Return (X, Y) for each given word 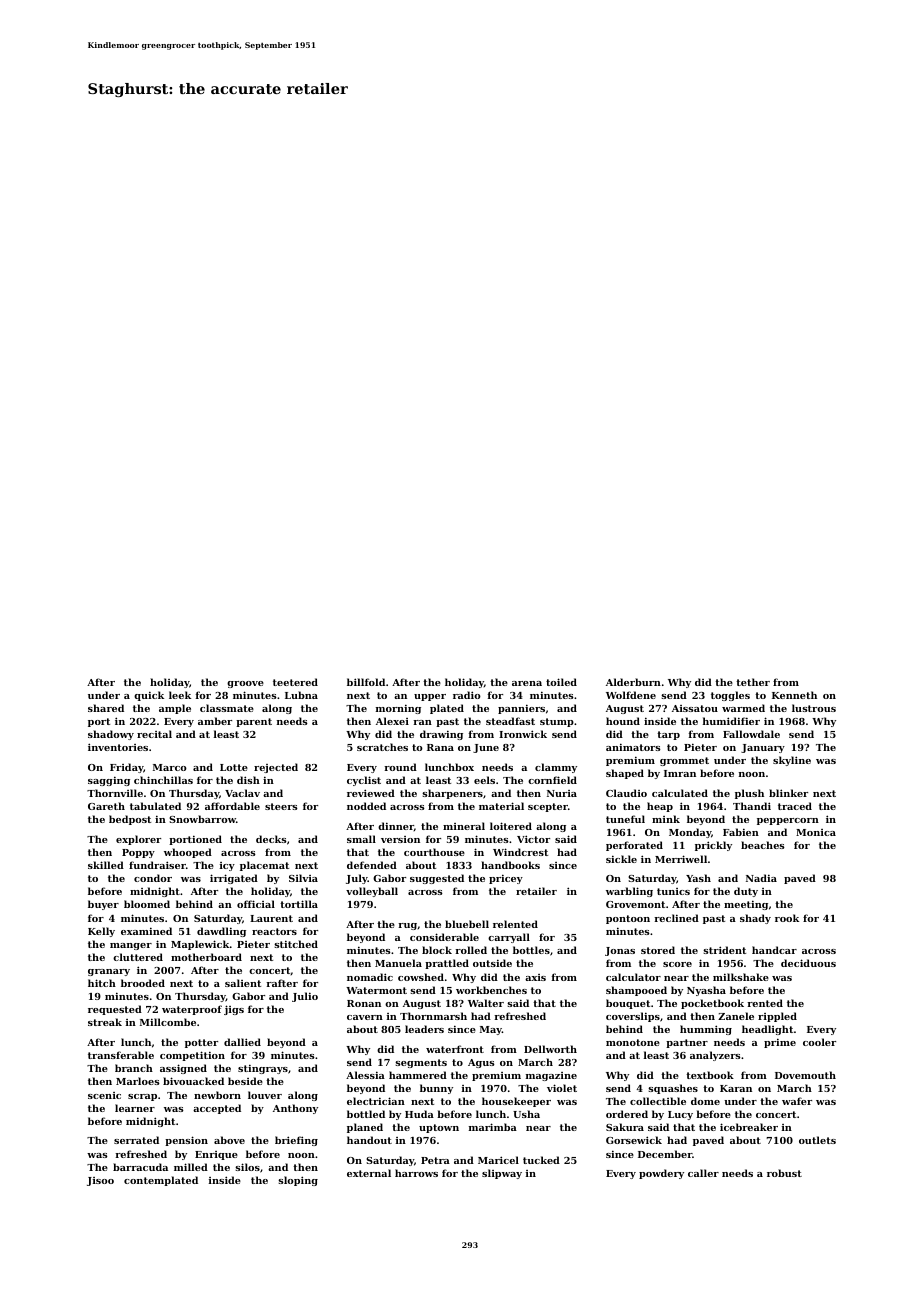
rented (765, 1003)
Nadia (761, 878)
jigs (234, 1010)
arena (527, 683)
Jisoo (100, 1181)
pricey (506, 879)
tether (753, 682)
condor (153, 878)
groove (245, 684)
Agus (481, 1063)
